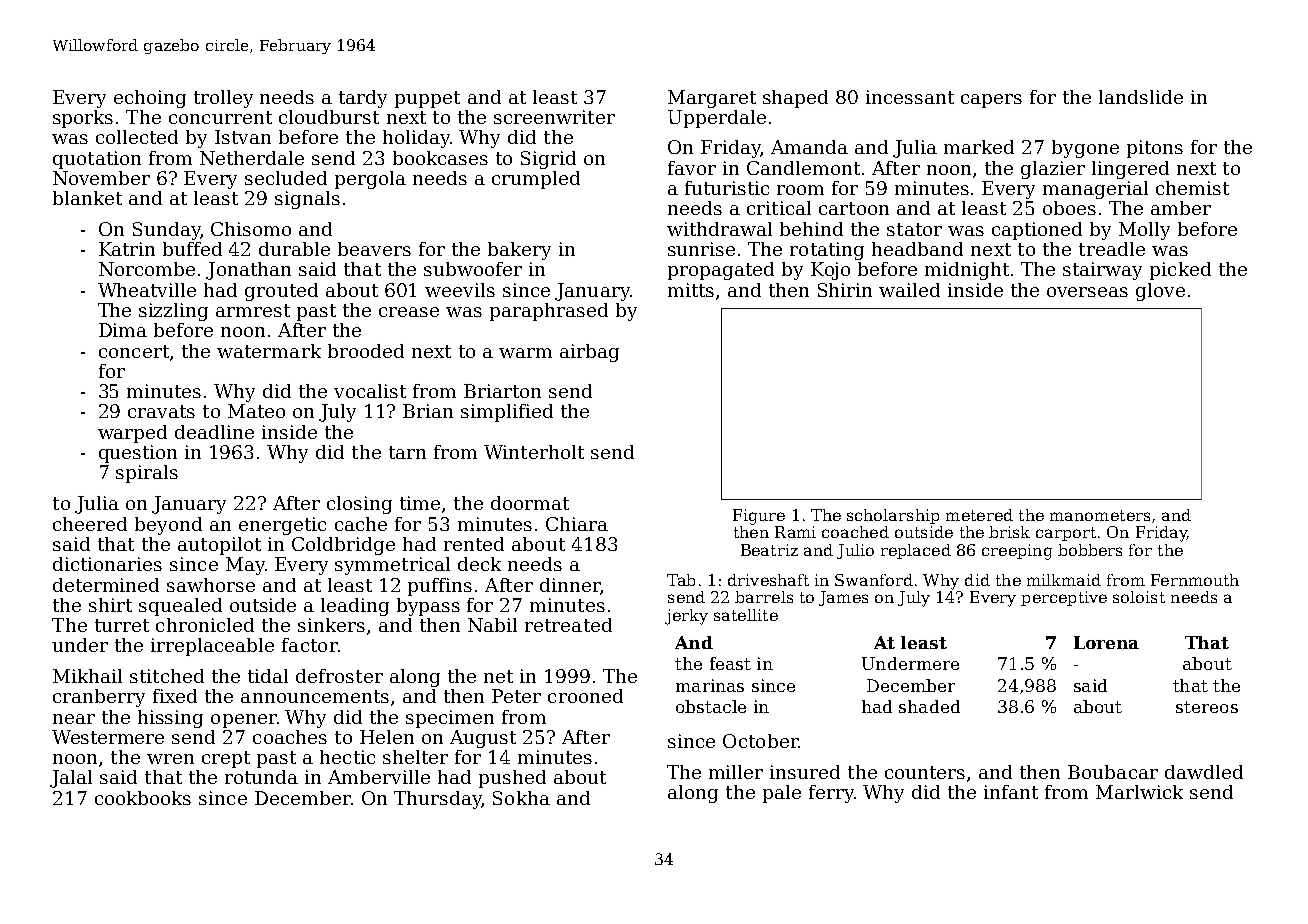  What do you see at coordinates (343, 546) in the page?
I see `Coldbridge` at bounding box center [343, 546].
